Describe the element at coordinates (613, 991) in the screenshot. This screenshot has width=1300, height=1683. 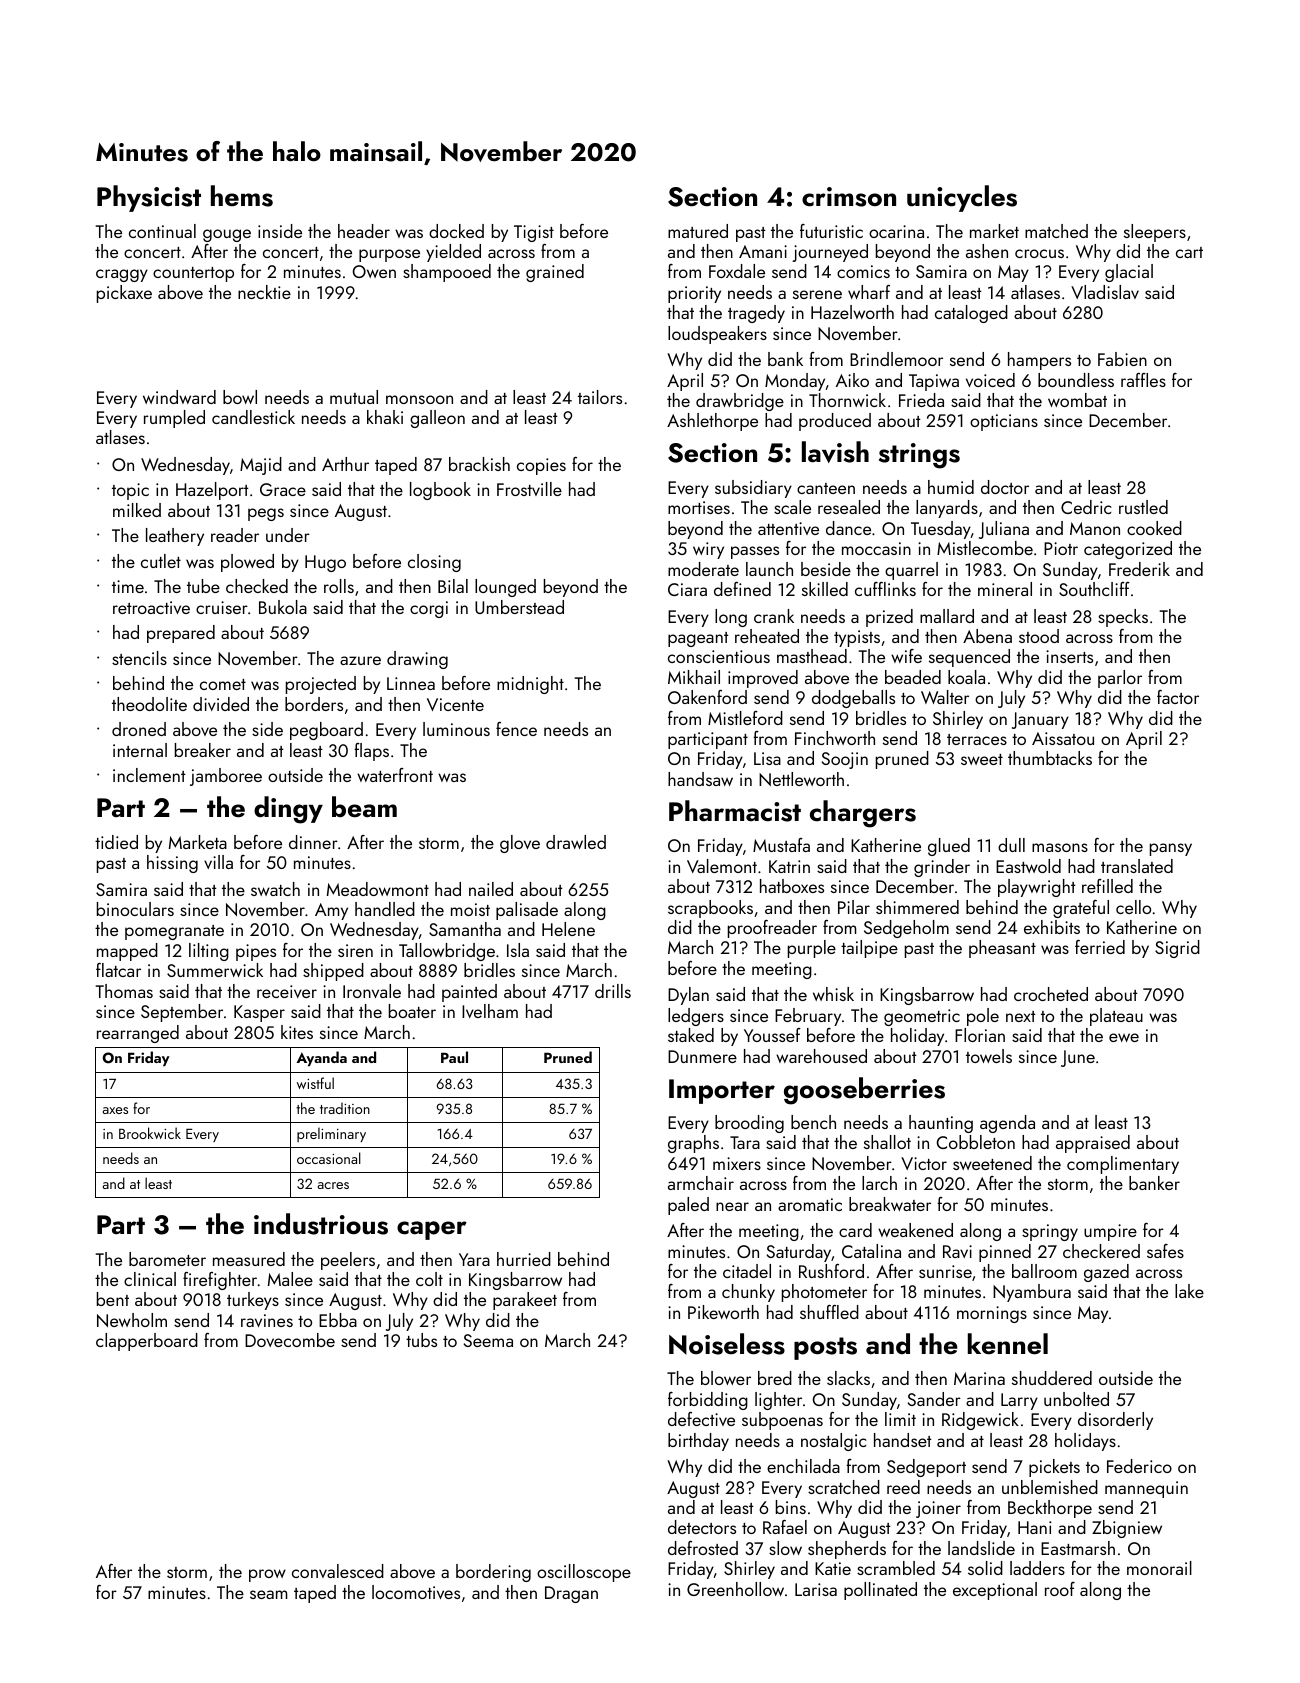
I see `drills` at that location.
